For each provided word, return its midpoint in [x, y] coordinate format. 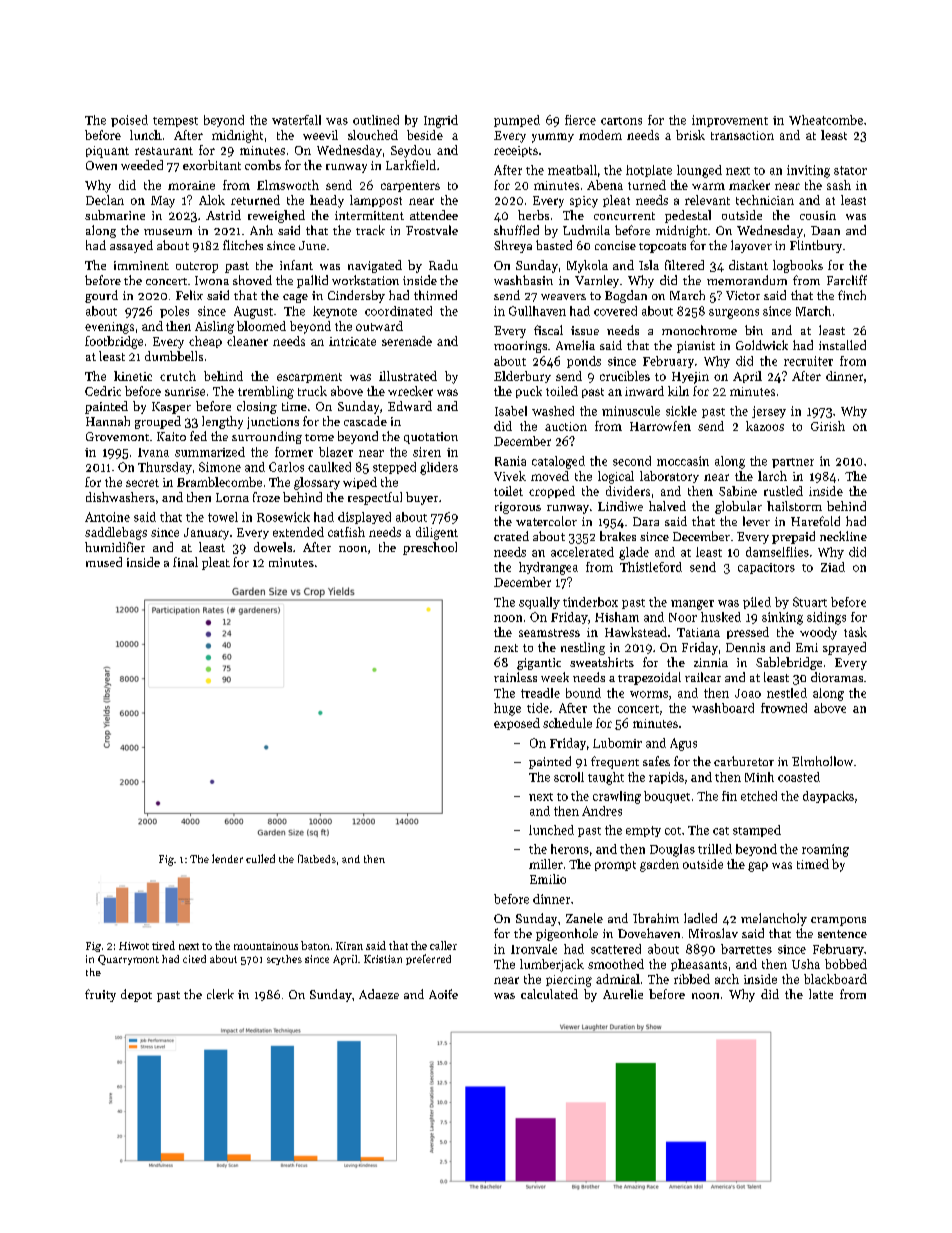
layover [751, 246]
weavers [563, 297]
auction [566, 426]
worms [649, 694]
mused [104, 562]
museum [168, 232]
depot [136, 995]
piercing [569, 981]
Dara [646, 521]
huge [507, 709]
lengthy [222, 422]
